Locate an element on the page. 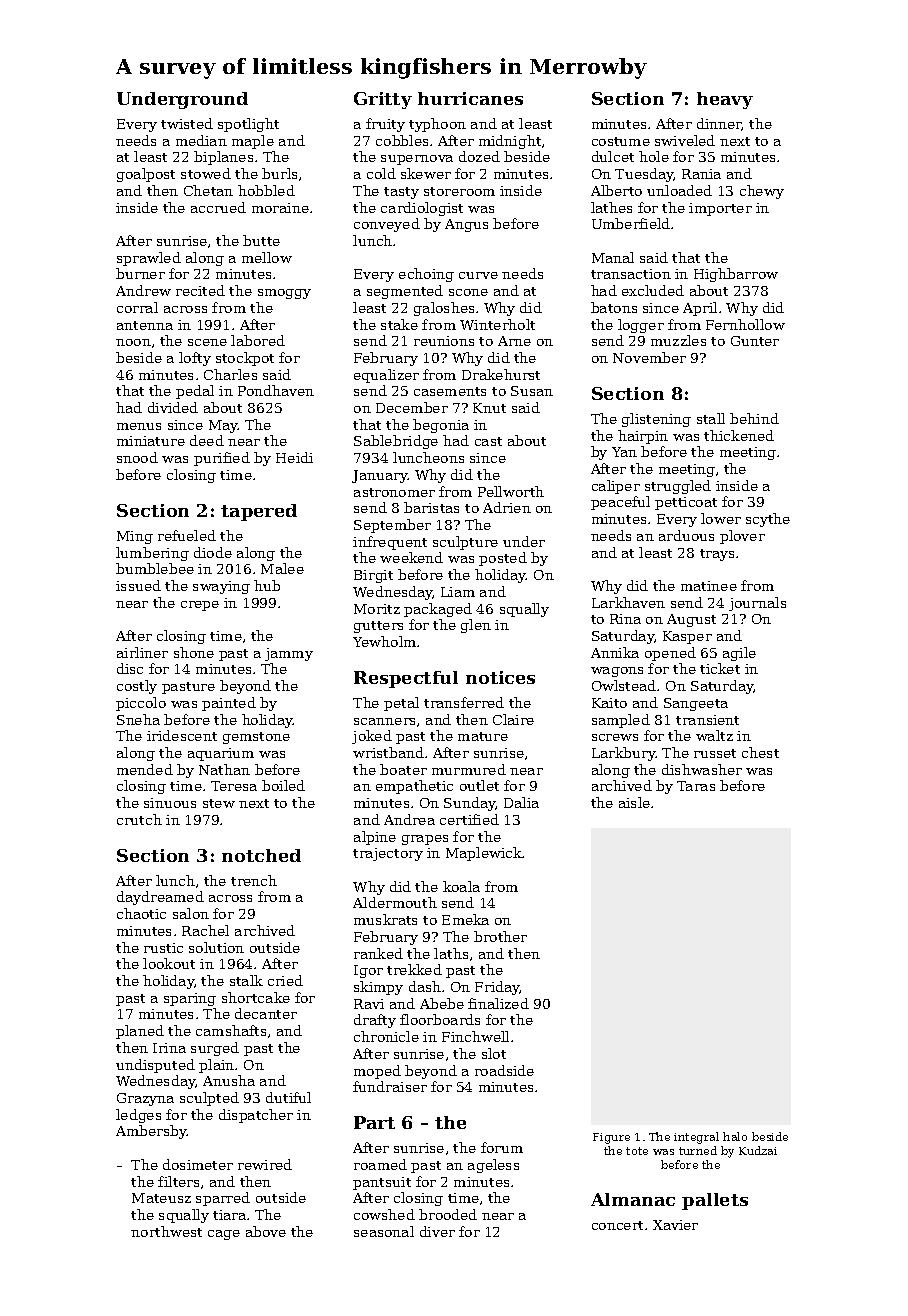 The width and height of the page is (908, 1316). Taras is located at coordinates (696, 786).
